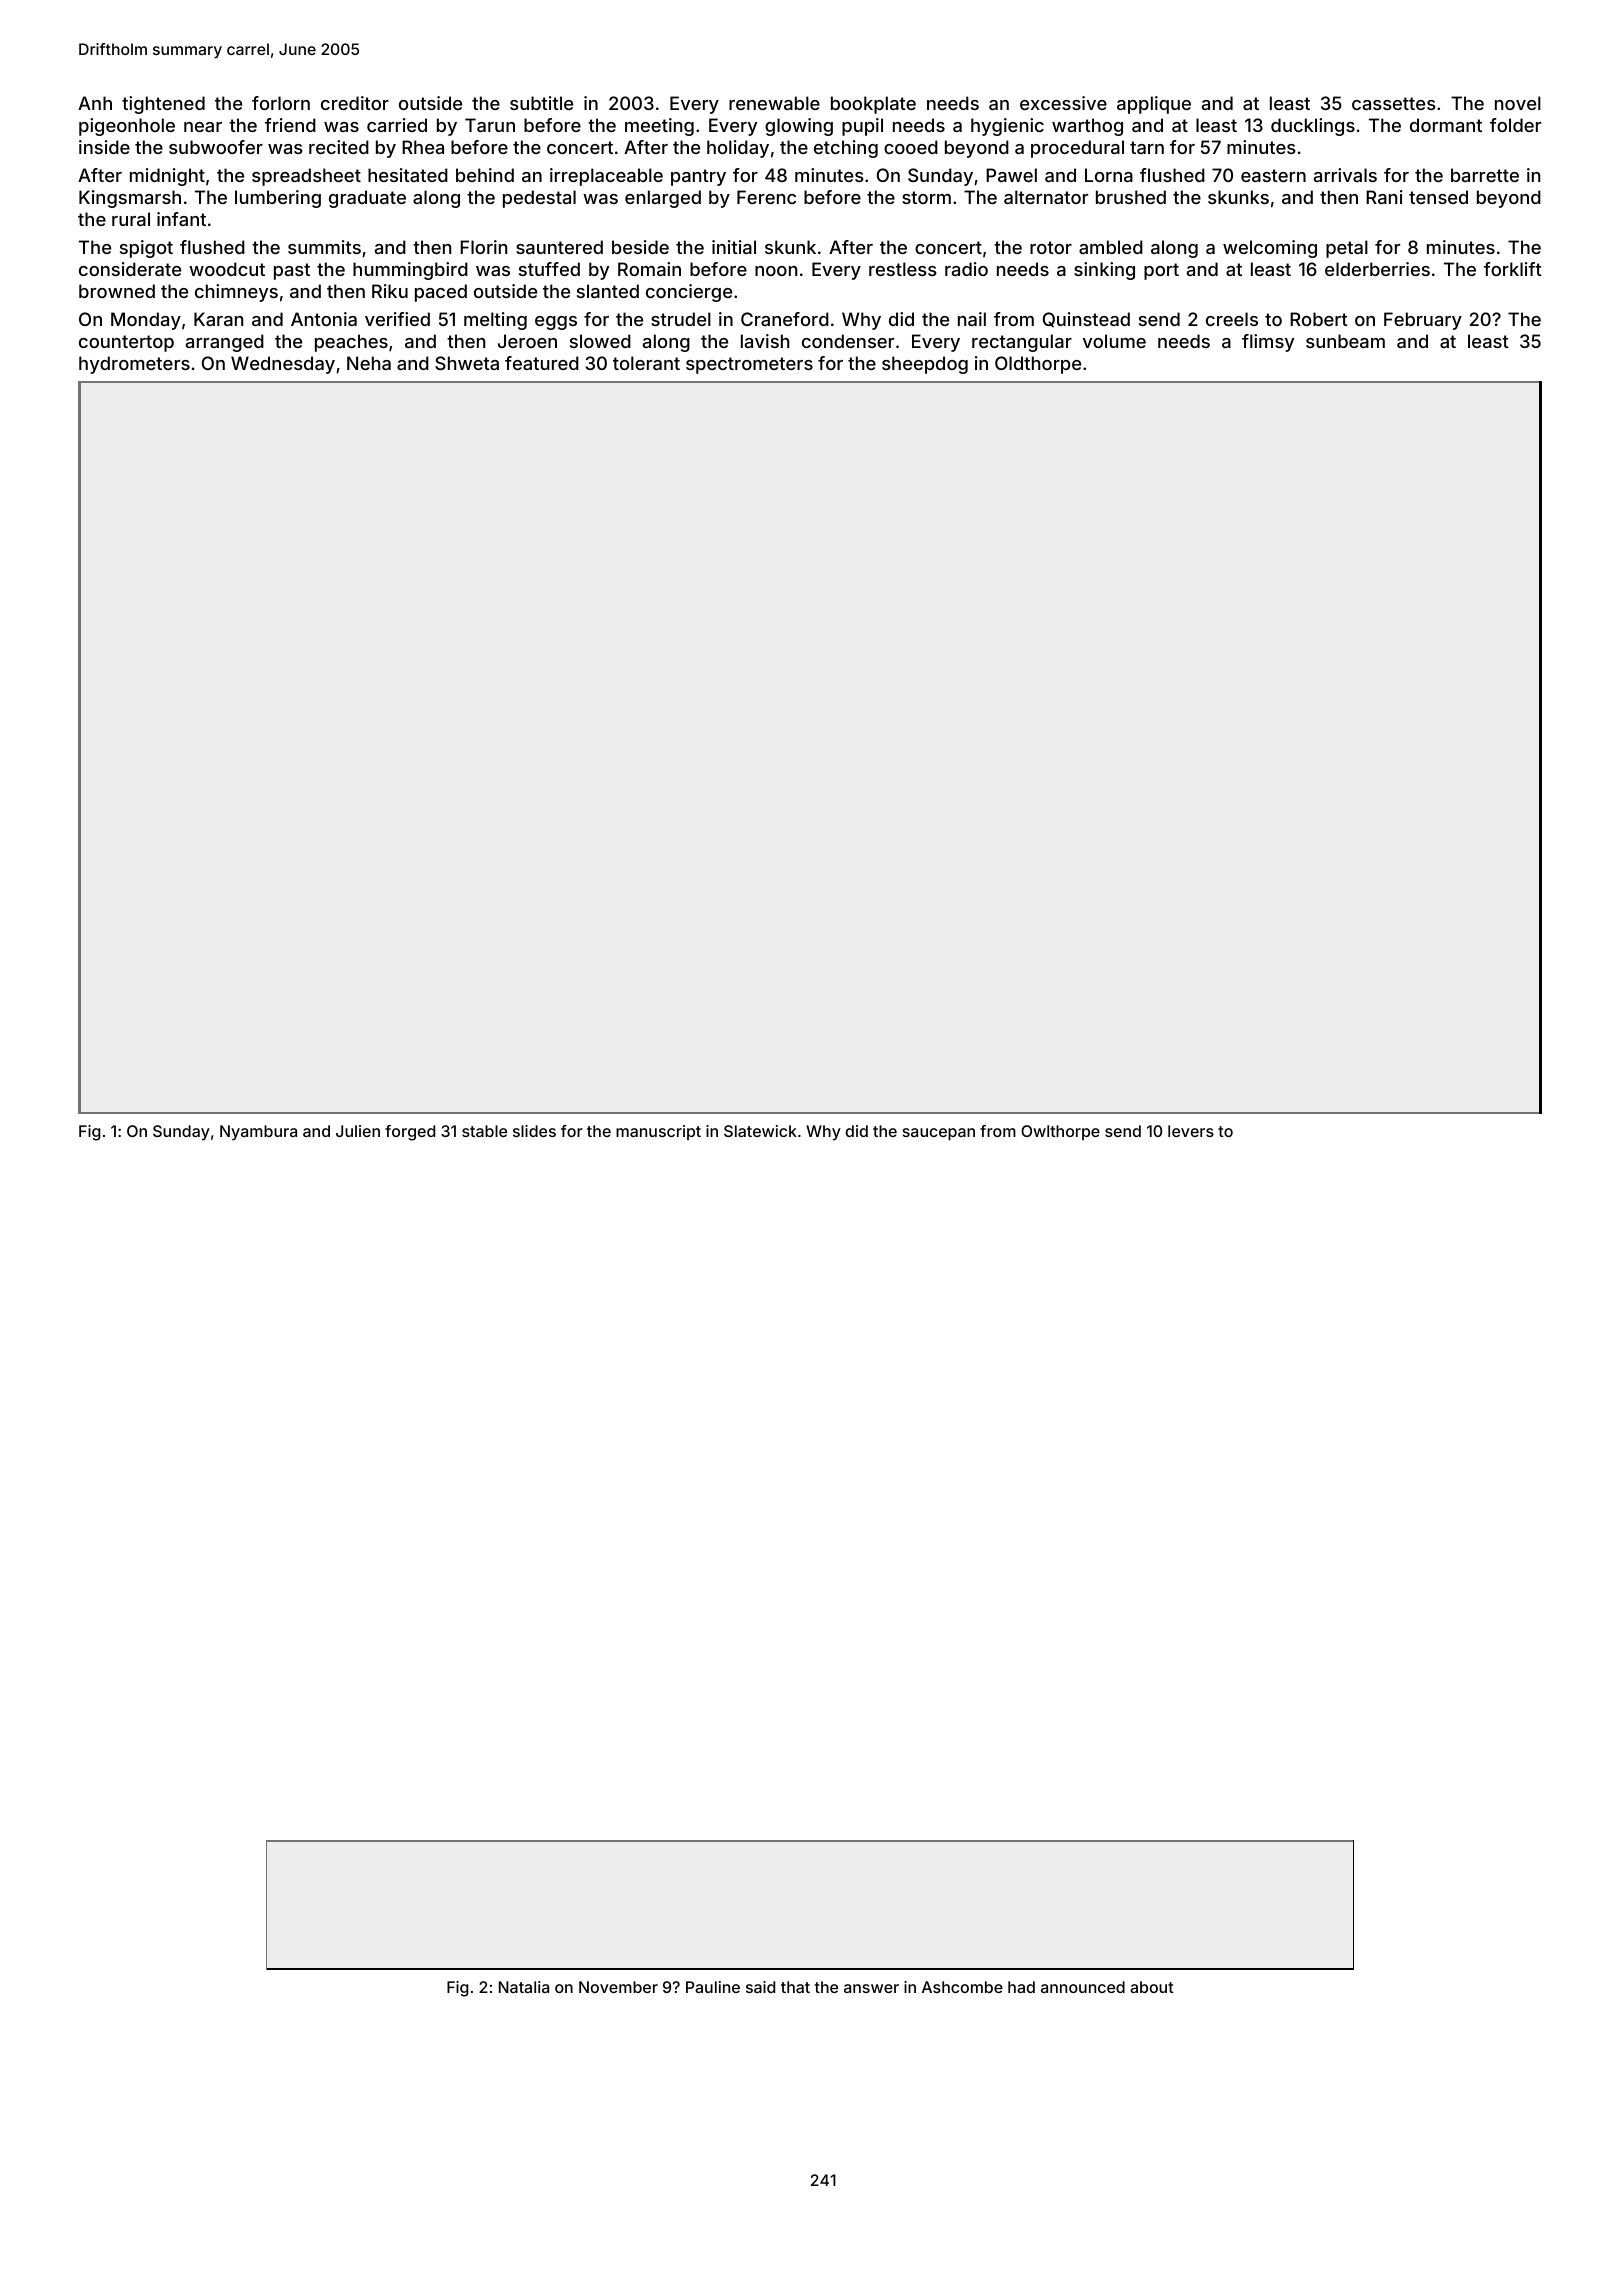 Image resolution: width=1620 pixels, height=2292 pixels. I want to click on creditor, so click(355, 103).
